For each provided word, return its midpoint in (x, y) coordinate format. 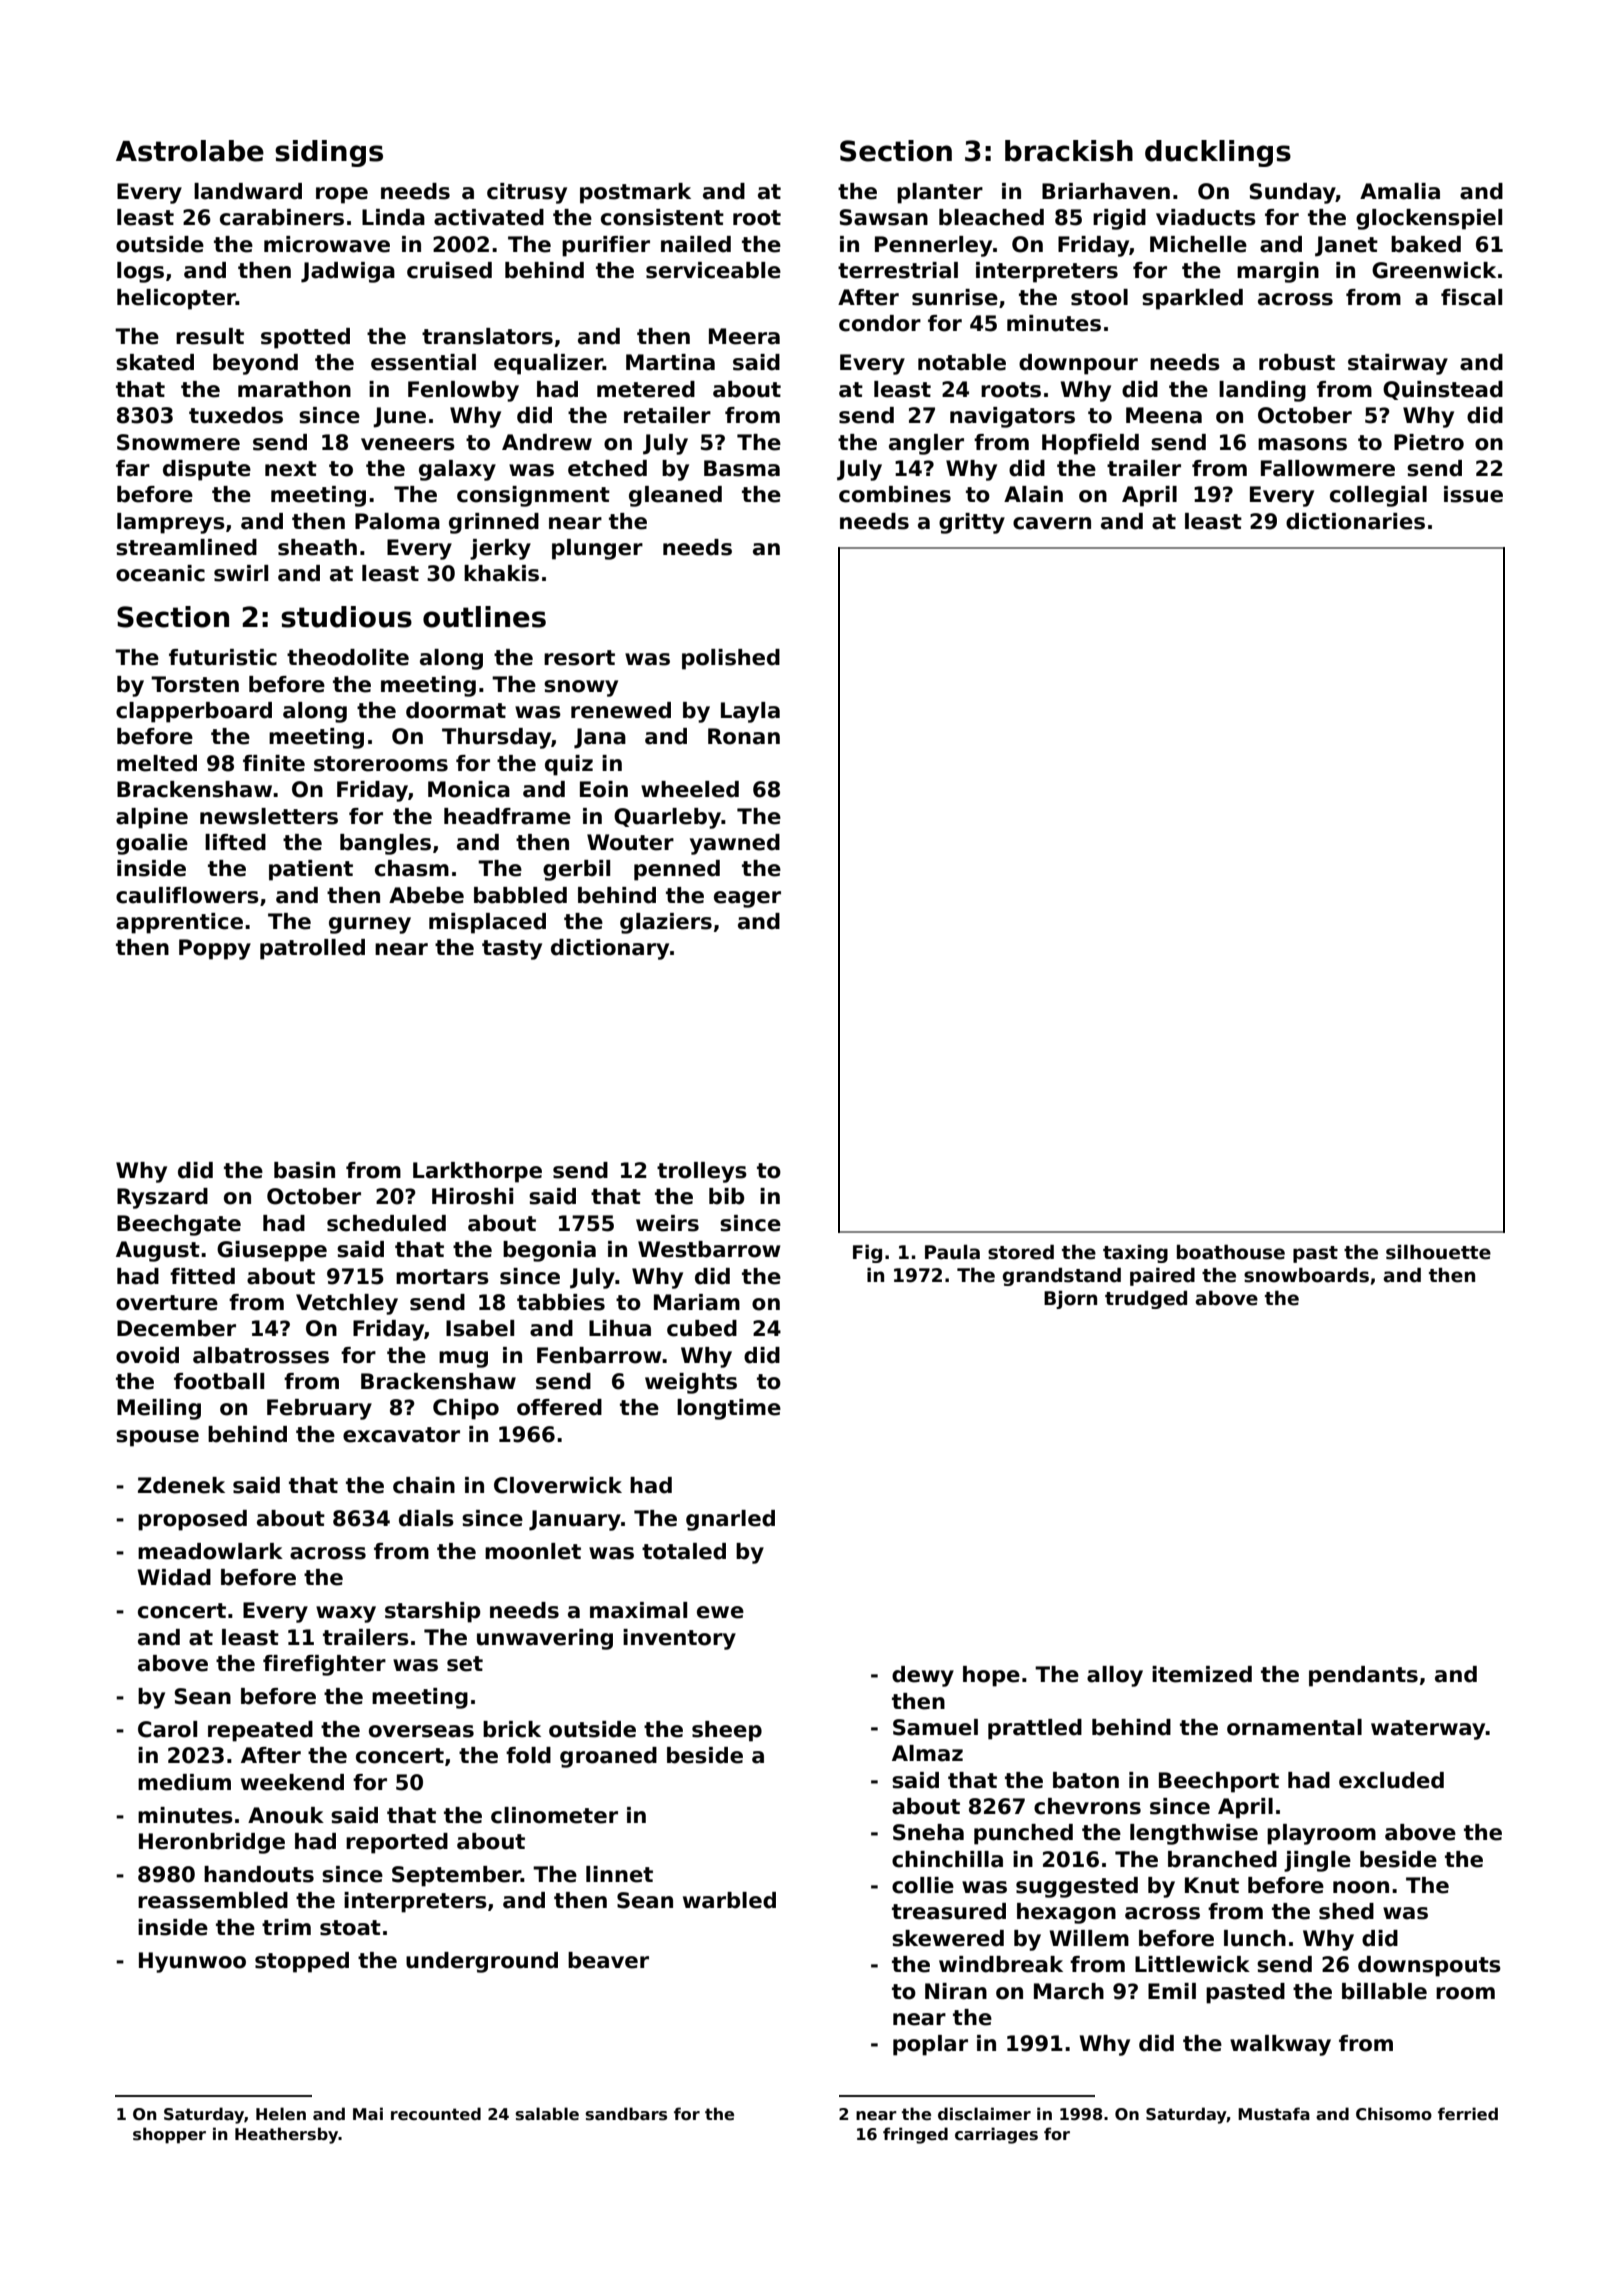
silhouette (1438, 1252)
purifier (606, 246)
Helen (281, 2114)
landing (1262, 391)
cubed (702, 1328)
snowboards (1306, 1275)
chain (424, 1485)
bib (726, 1196)
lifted (235, 842)
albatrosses (261, 1355)
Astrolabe (190, 151)
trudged (1146, 1299)
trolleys (702, 1172)
